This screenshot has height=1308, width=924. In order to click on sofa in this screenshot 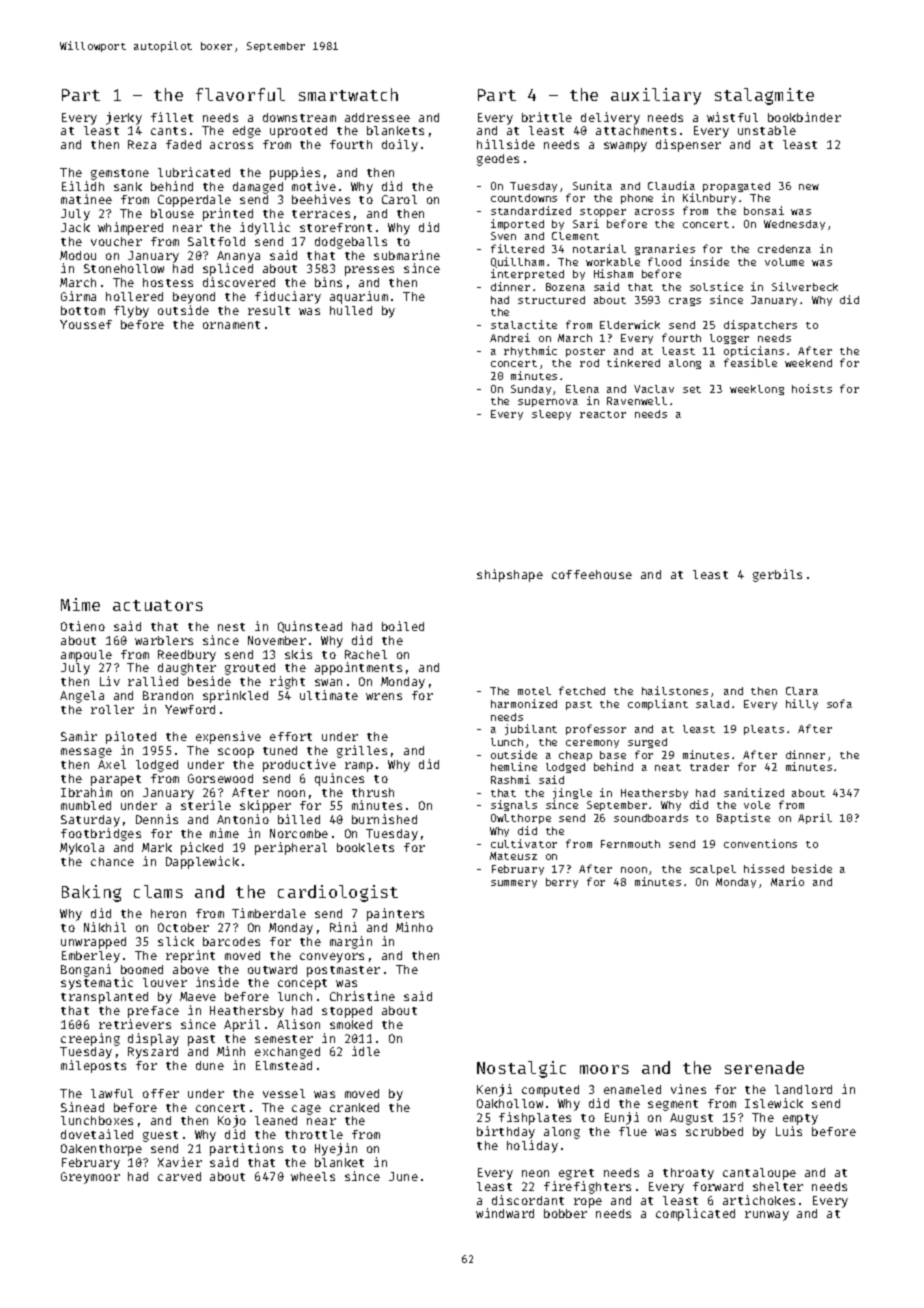, I will do `click(839, 703)`.
